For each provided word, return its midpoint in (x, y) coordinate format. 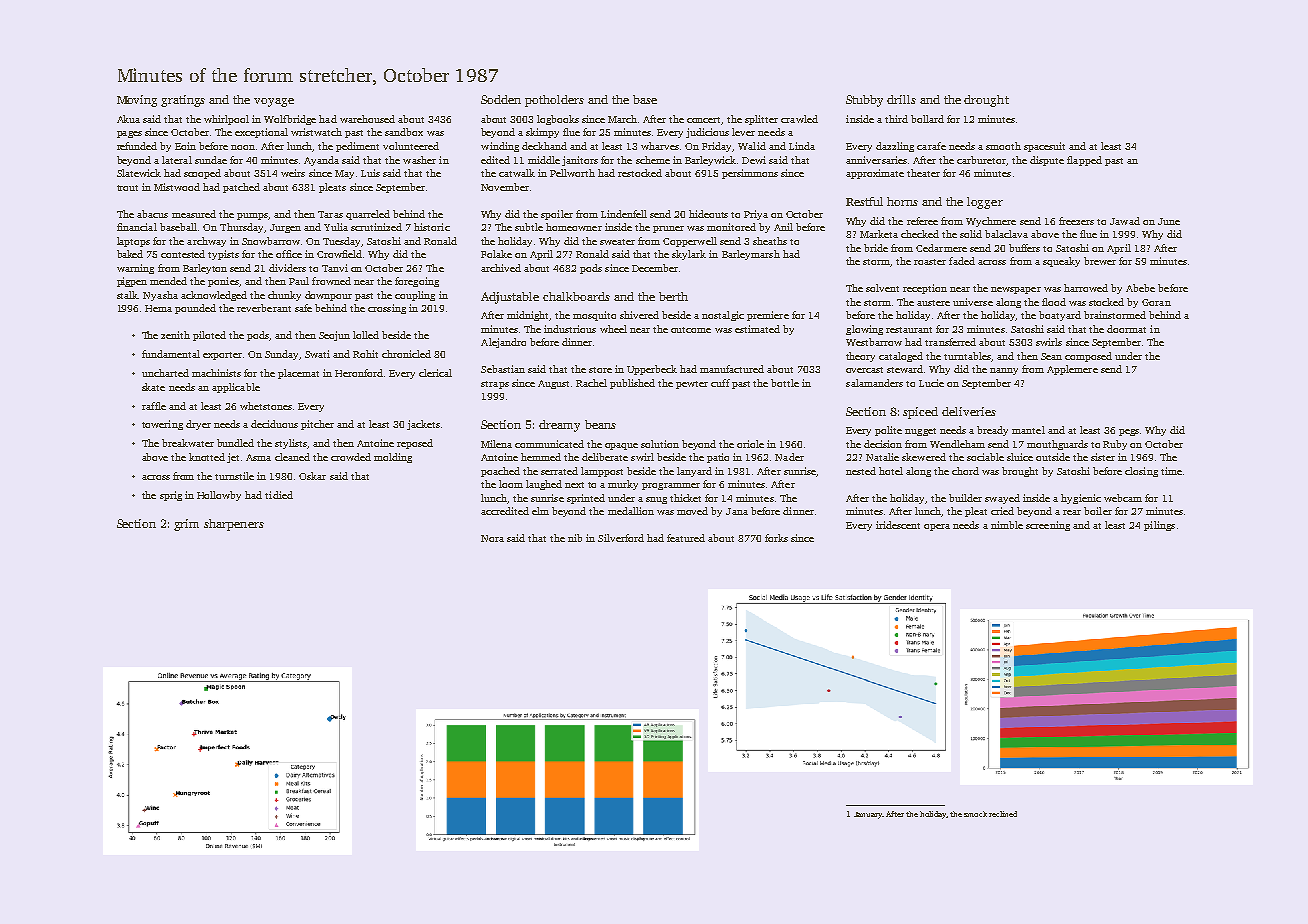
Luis (370, 173)
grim (186, 525)
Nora (492, 538)
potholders (554, 101)
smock (975, 814)
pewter (692, 385)
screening (1048, 526)
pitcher (317, 425)
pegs (1129, 432)
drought (986, 101)
